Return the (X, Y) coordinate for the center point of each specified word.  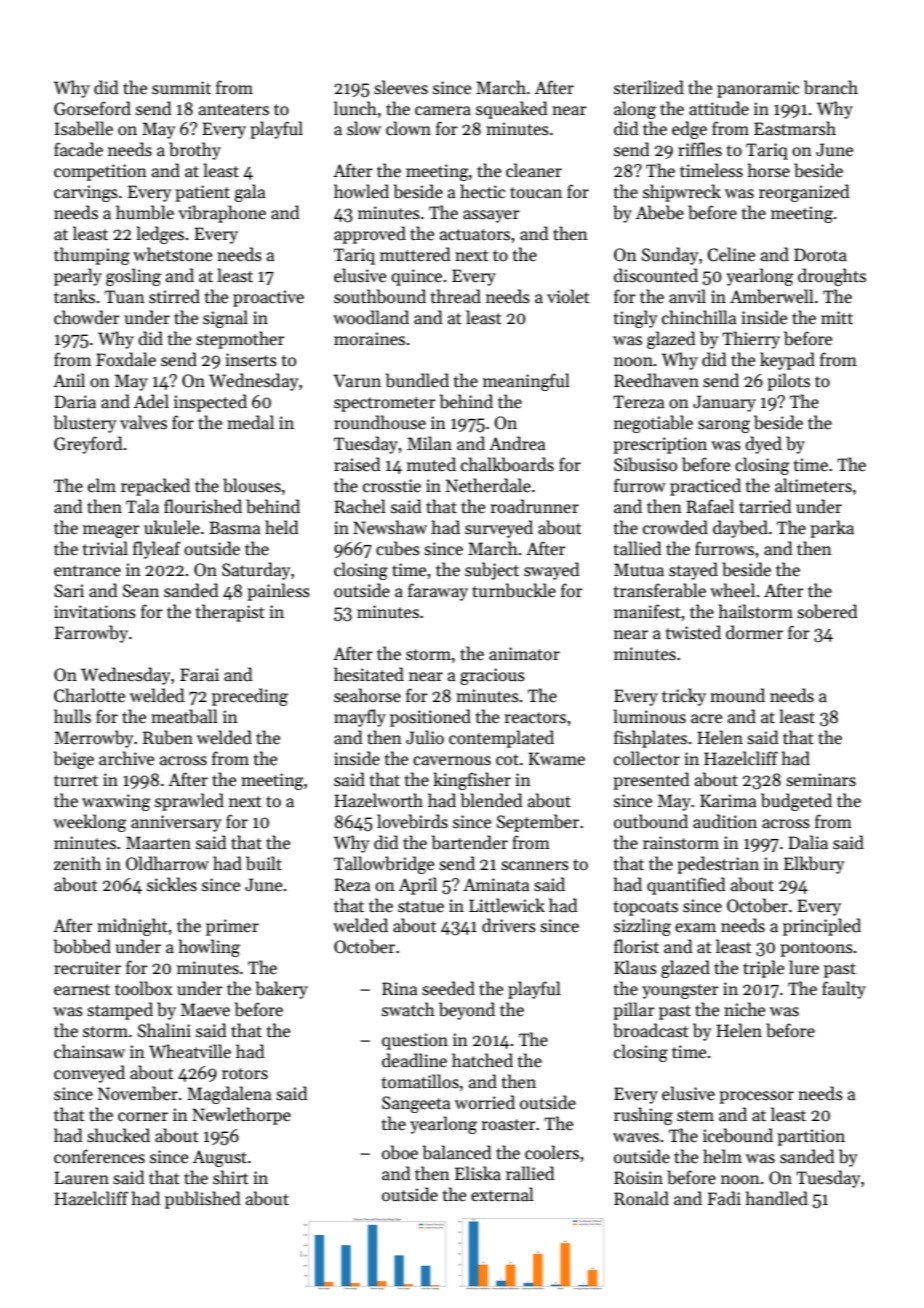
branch (831, 87)
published (203, 1200)
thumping (92, 256)
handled (777, 1198)
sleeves (401, 87)
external (502, 1194)
